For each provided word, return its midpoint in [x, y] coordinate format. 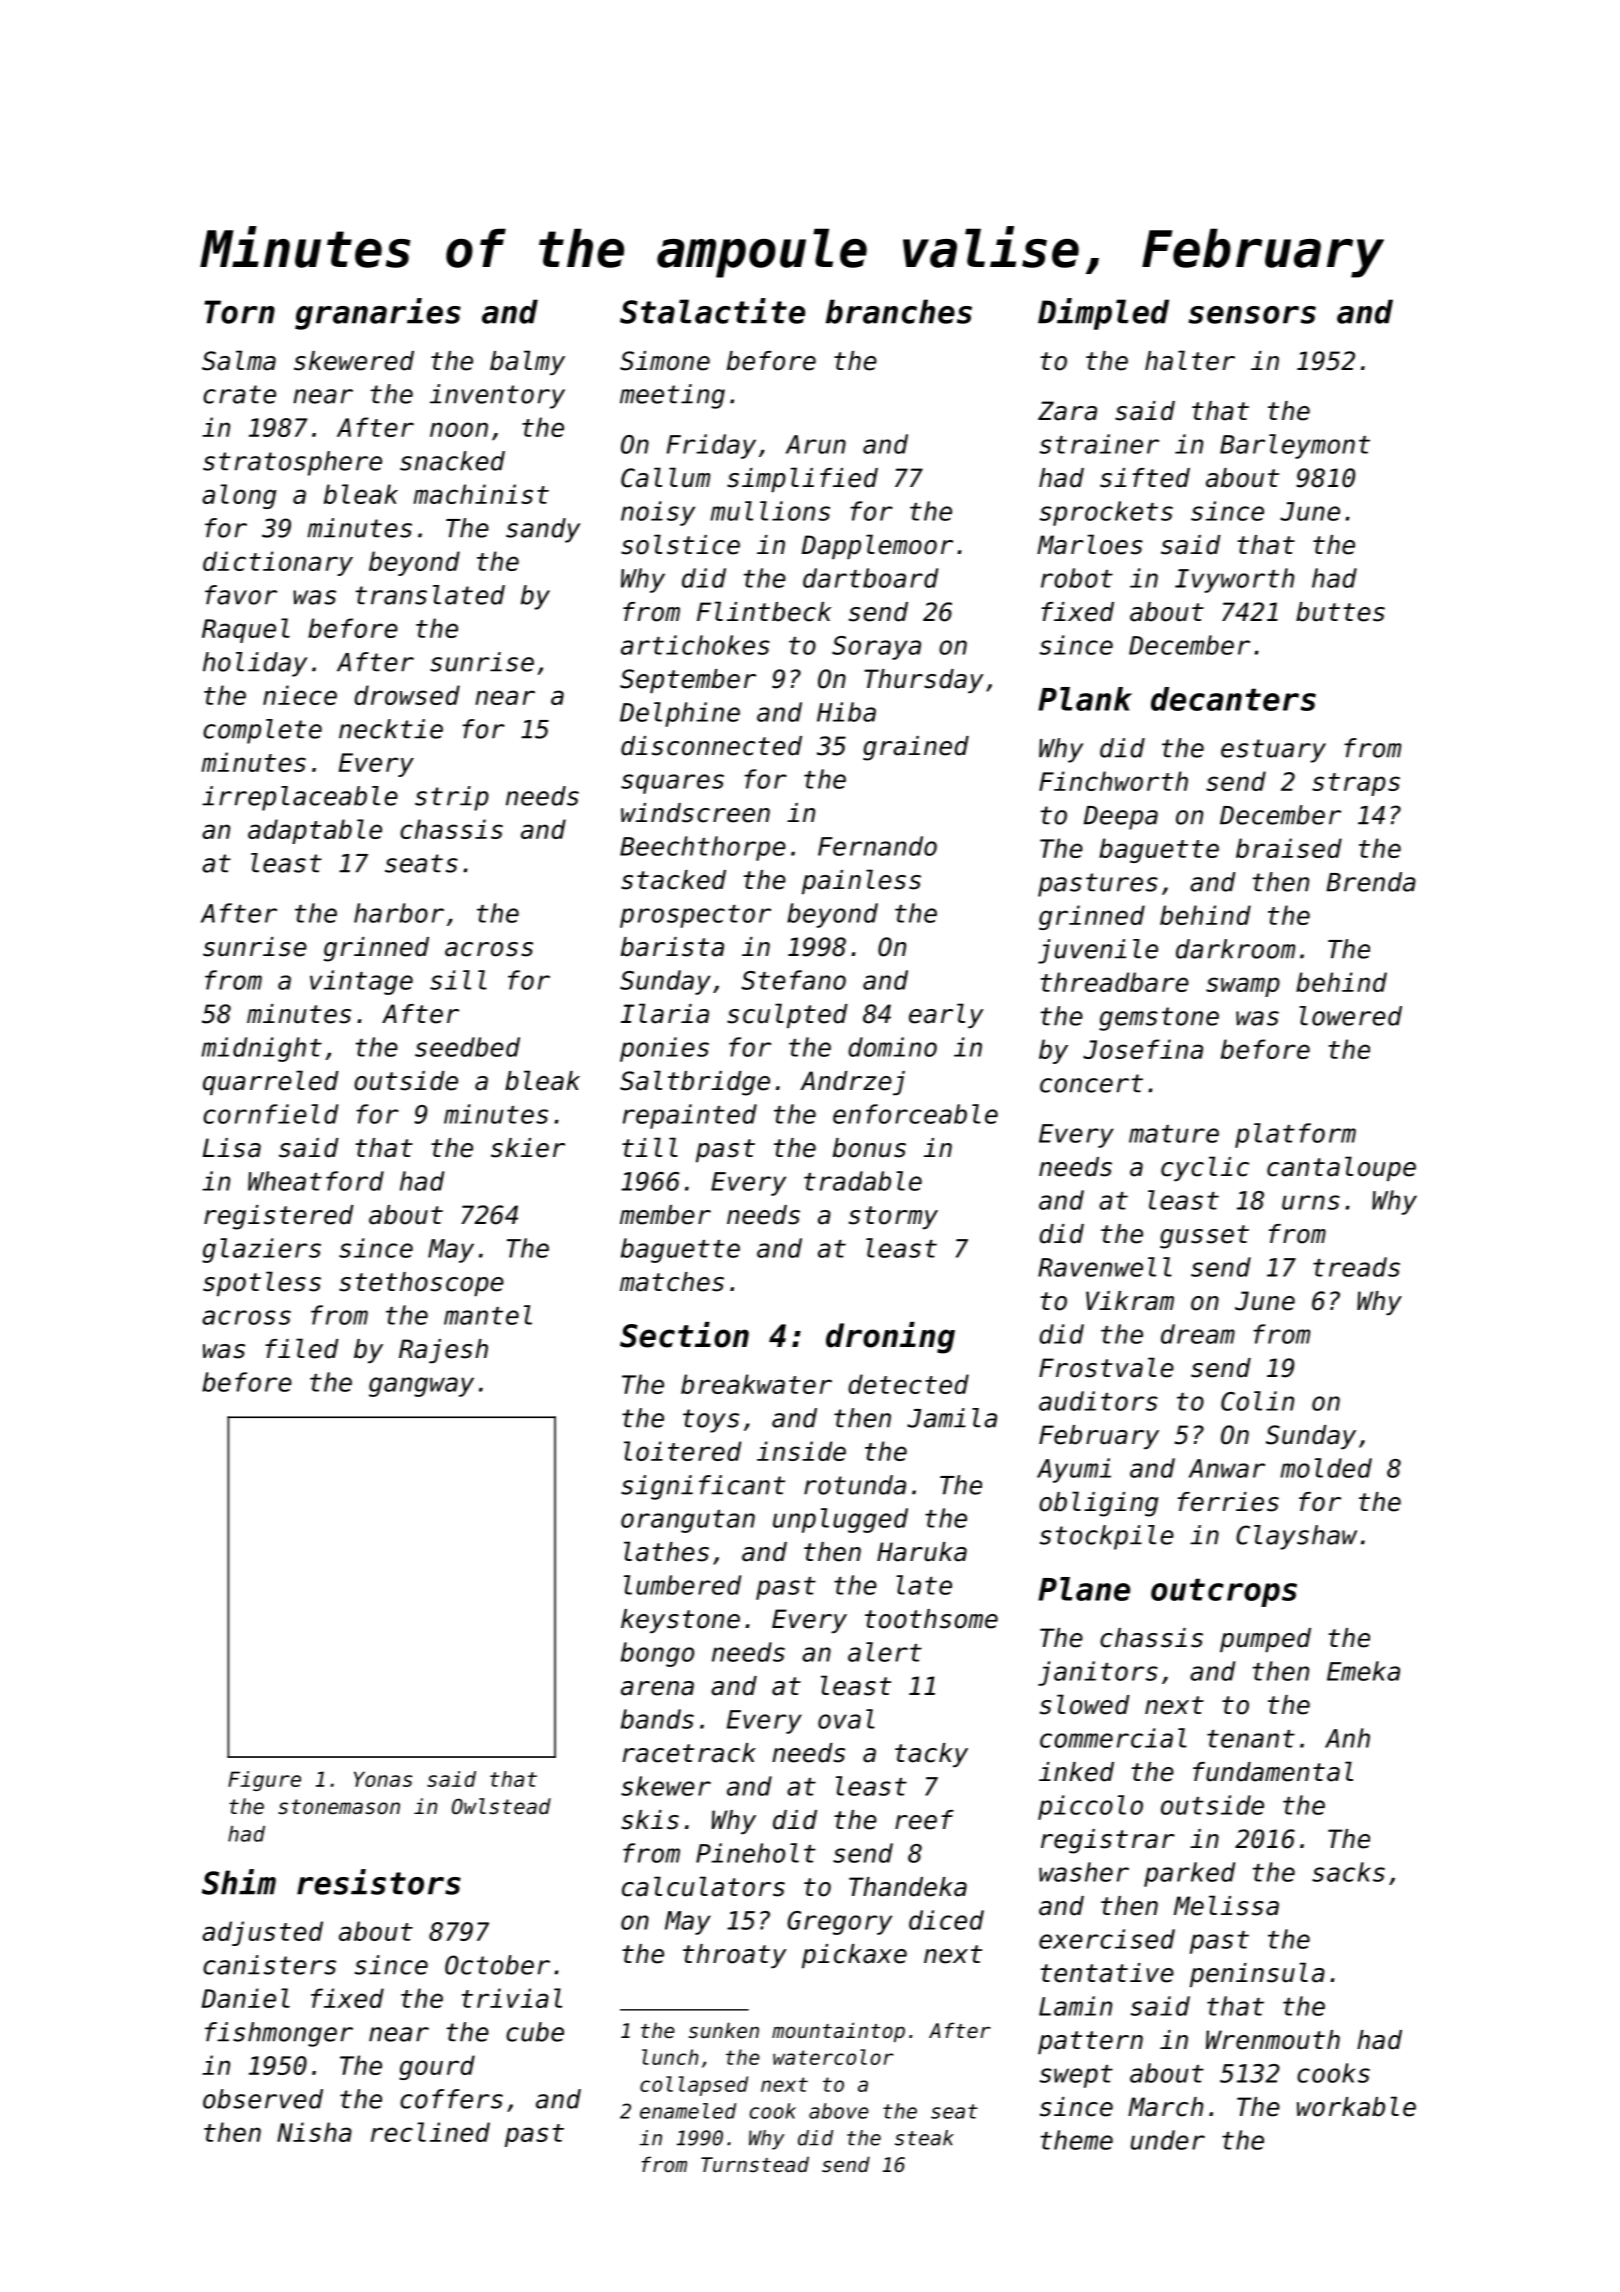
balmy [527, 362]
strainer [1099, 444]
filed [302, 1348]
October [497, 1965]
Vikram [1130, 1301]
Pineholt [756, 1853]
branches [899, 311]
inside [801, 1451]
